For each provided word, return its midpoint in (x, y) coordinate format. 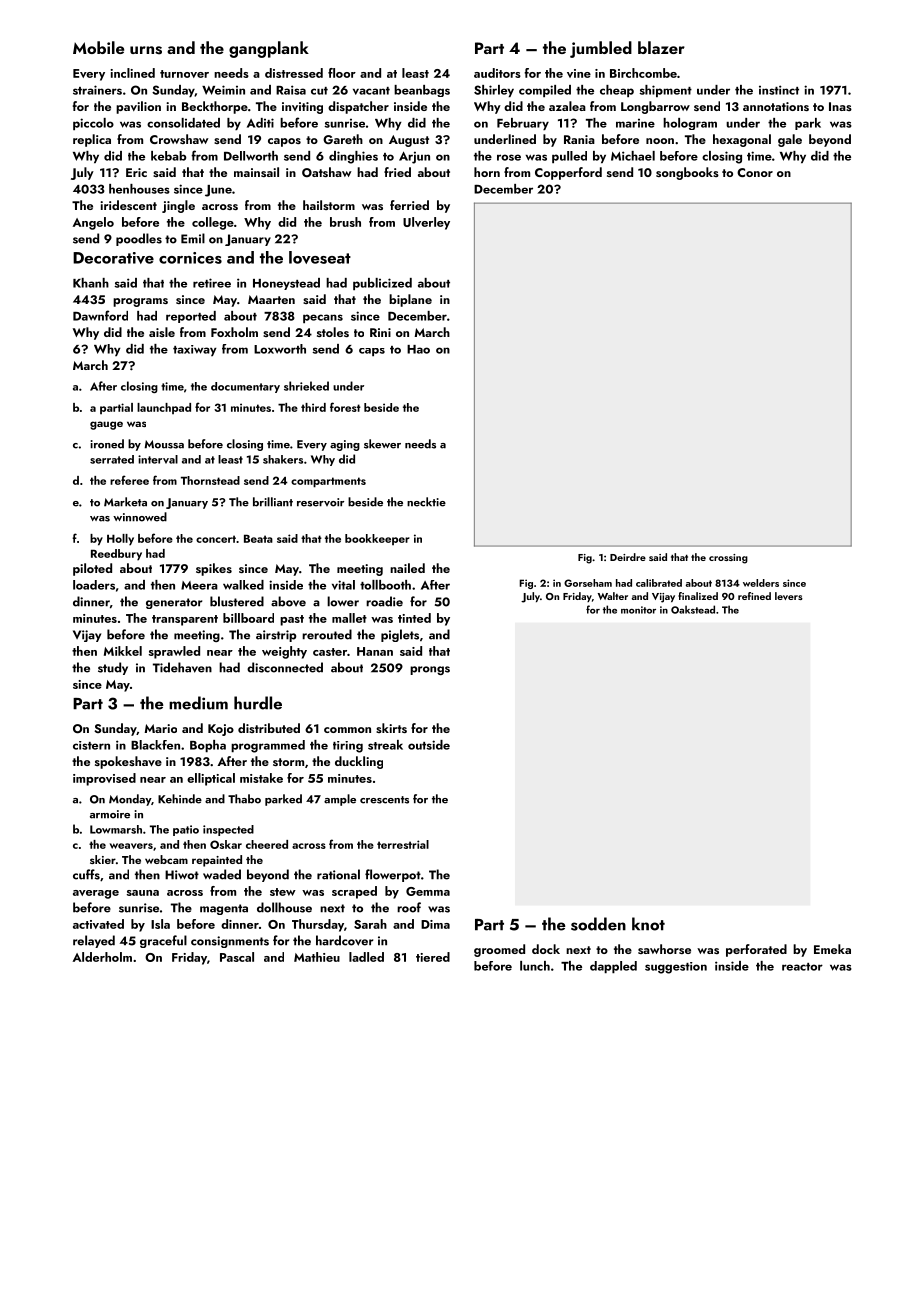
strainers (97, 90)
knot (648, 924)
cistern (91, 745)
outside (429, 745)
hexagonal (742, 140)
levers (789, 596)
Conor (755, 172)
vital (343, 585)
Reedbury (116, 555)
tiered (433, 957)
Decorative (113, 258)
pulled (569, 157)
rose (509, 157)
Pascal (237, 957)
